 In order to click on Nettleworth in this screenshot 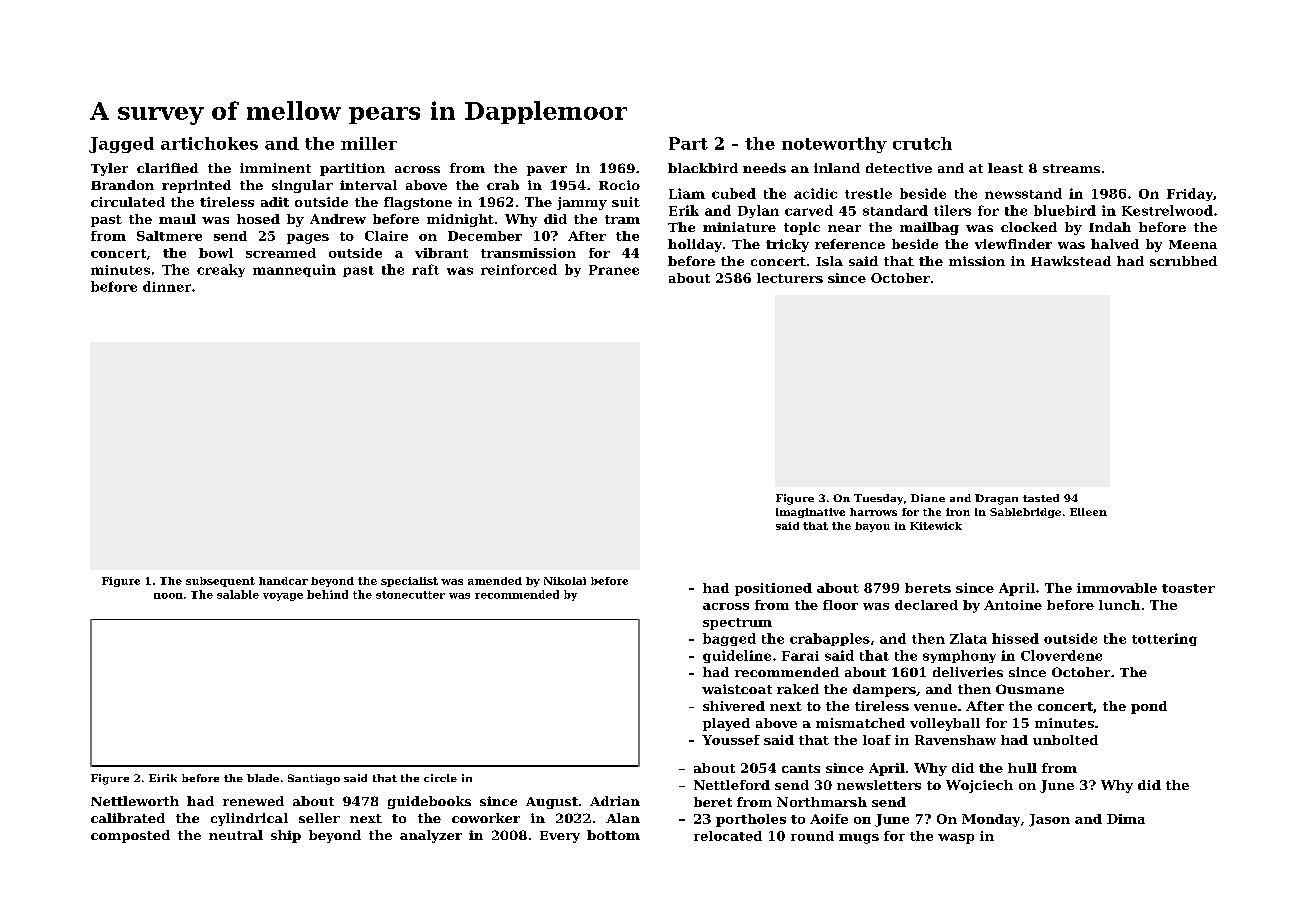, I will do `click(135, 801)`.
